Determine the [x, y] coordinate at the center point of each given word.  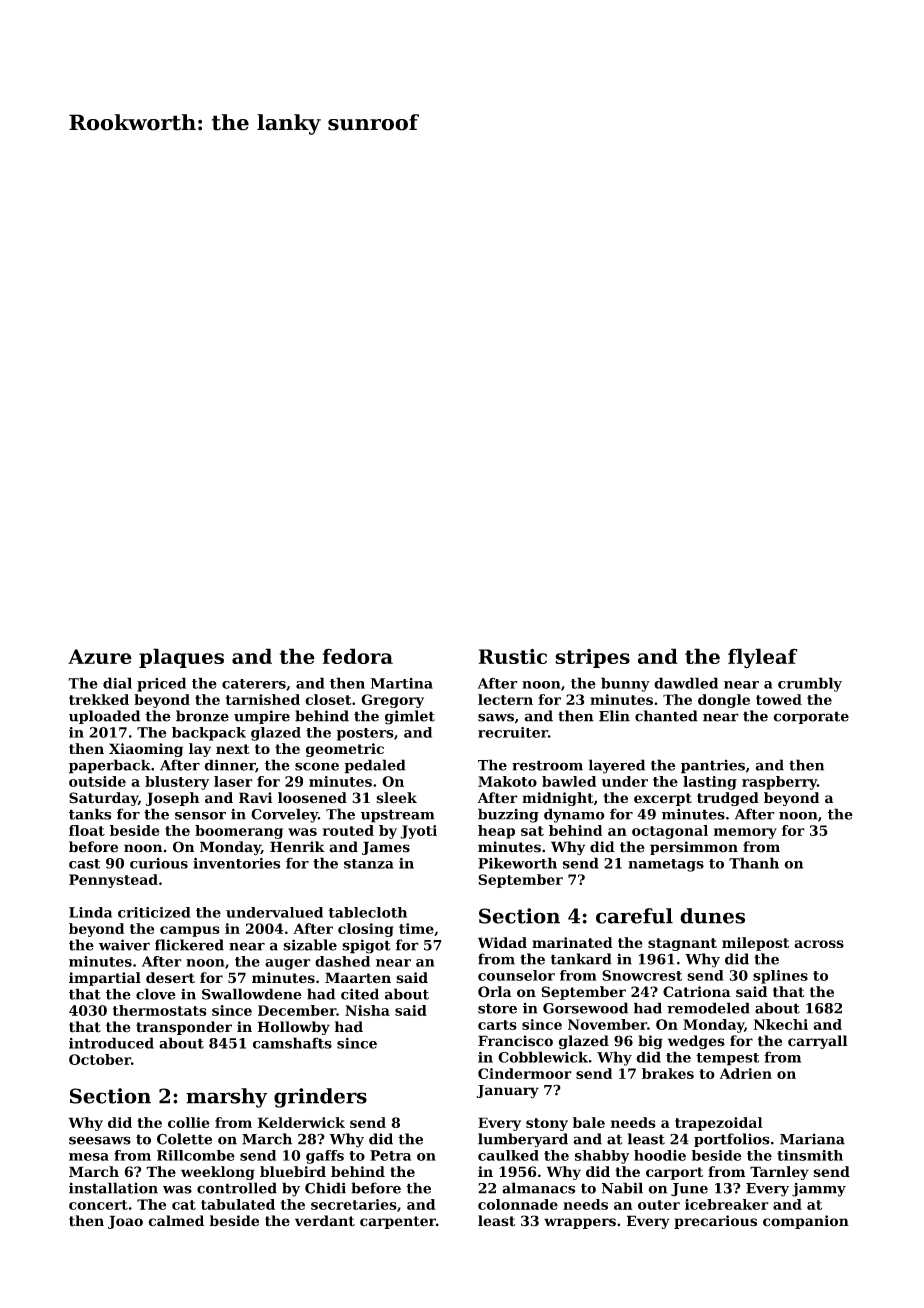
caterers [254, 684]
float [87, 830]
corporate [811, 717]
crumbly [810, 684]
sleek [396, 798]
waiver [124, 945]
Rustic [513, 656]
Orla [494, 992]
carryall [817, 1042]
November [607, 1024]
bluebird [293, 1171]
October [100, 1059]
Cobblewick [543, 1057]
